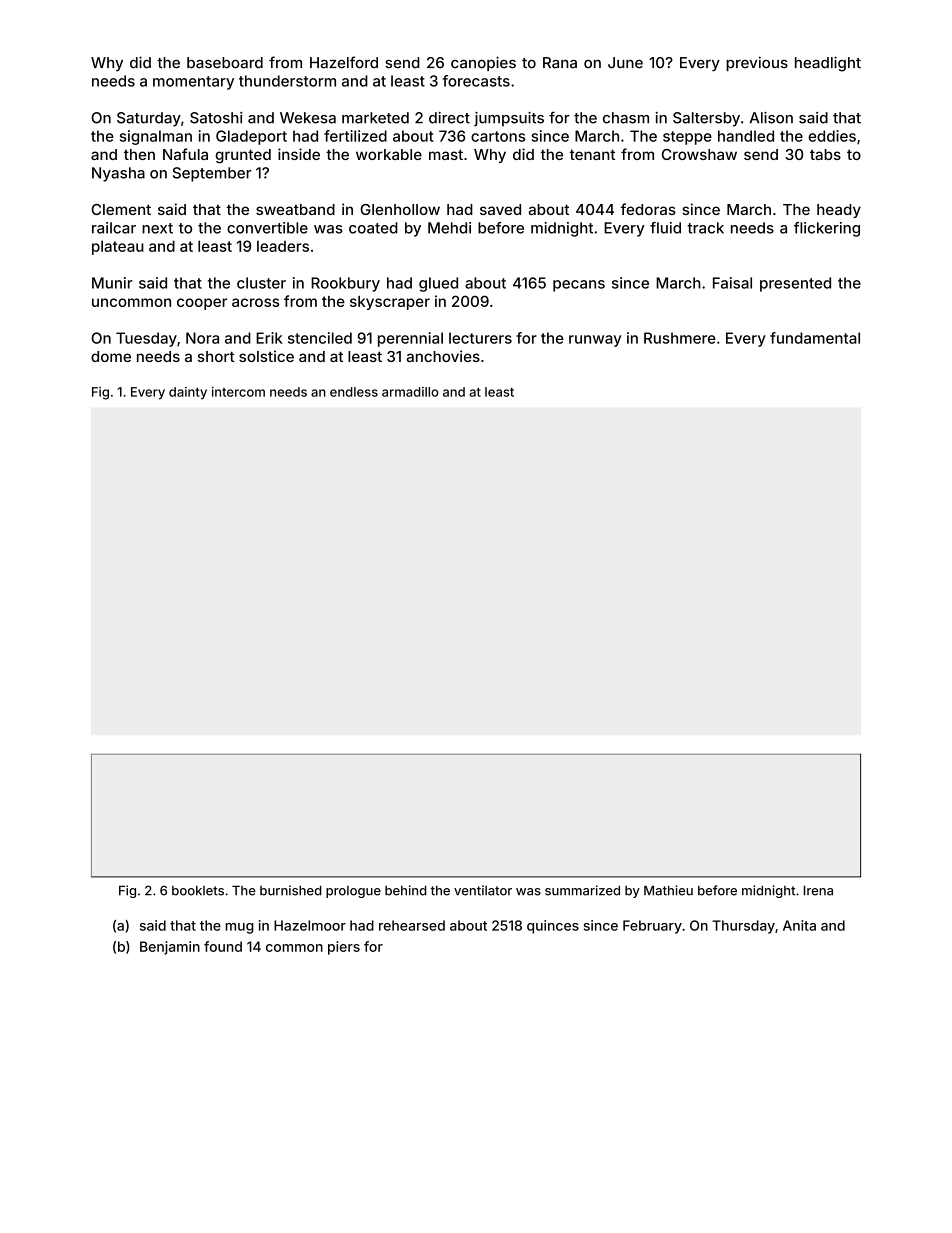 The height and width of the image is (1233, 952). What do you see at coordinates (680, 338) in the image?
I see `Rushmere` at bounding box center [680, 338].
